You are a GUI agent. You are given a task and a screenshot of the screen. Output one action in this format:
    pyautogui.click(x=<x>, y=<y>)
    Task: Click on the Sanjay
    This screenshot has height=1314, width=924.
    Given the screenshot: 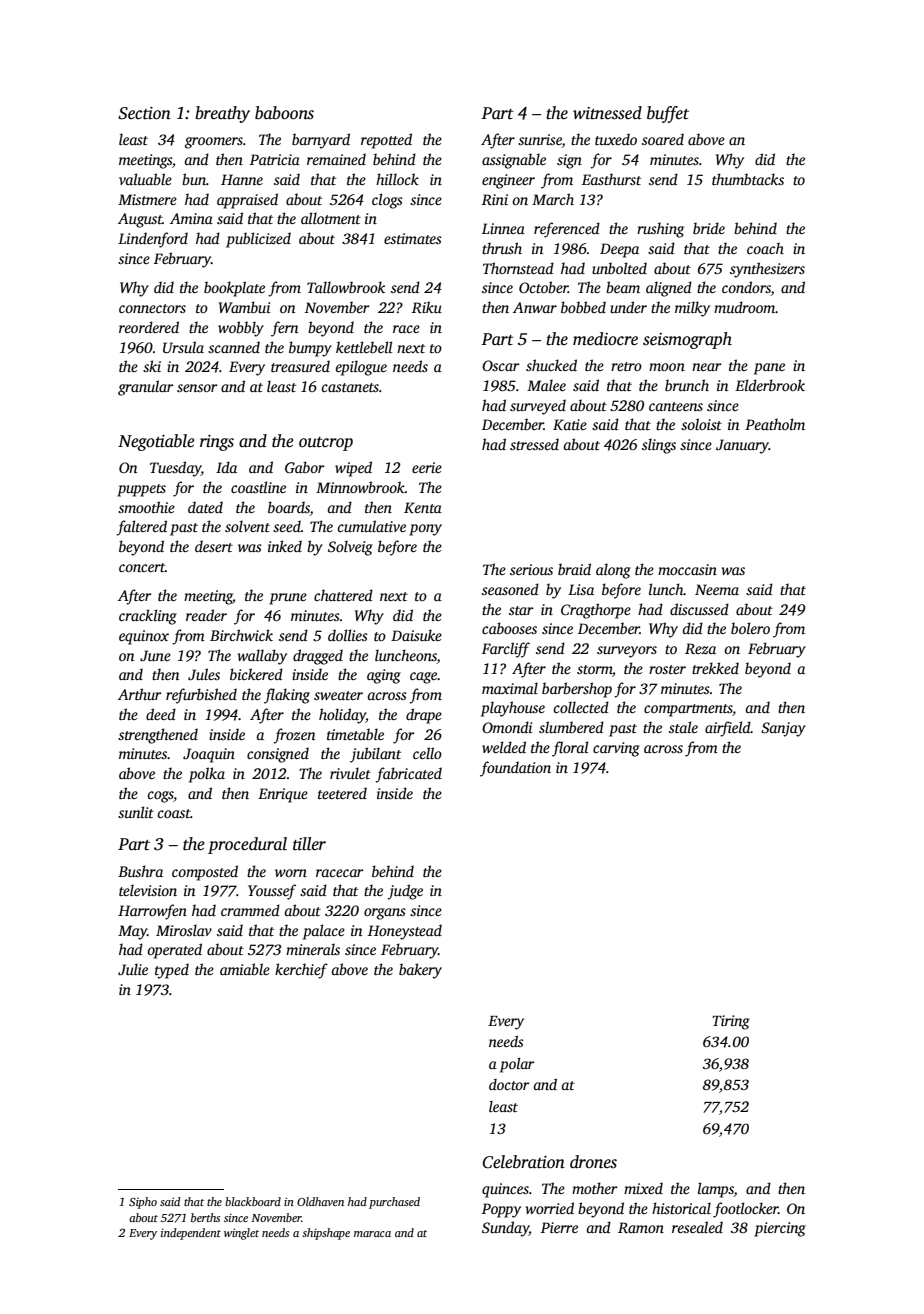 What is the action you would take?
    pyautogui.click(x=783, y=729)
